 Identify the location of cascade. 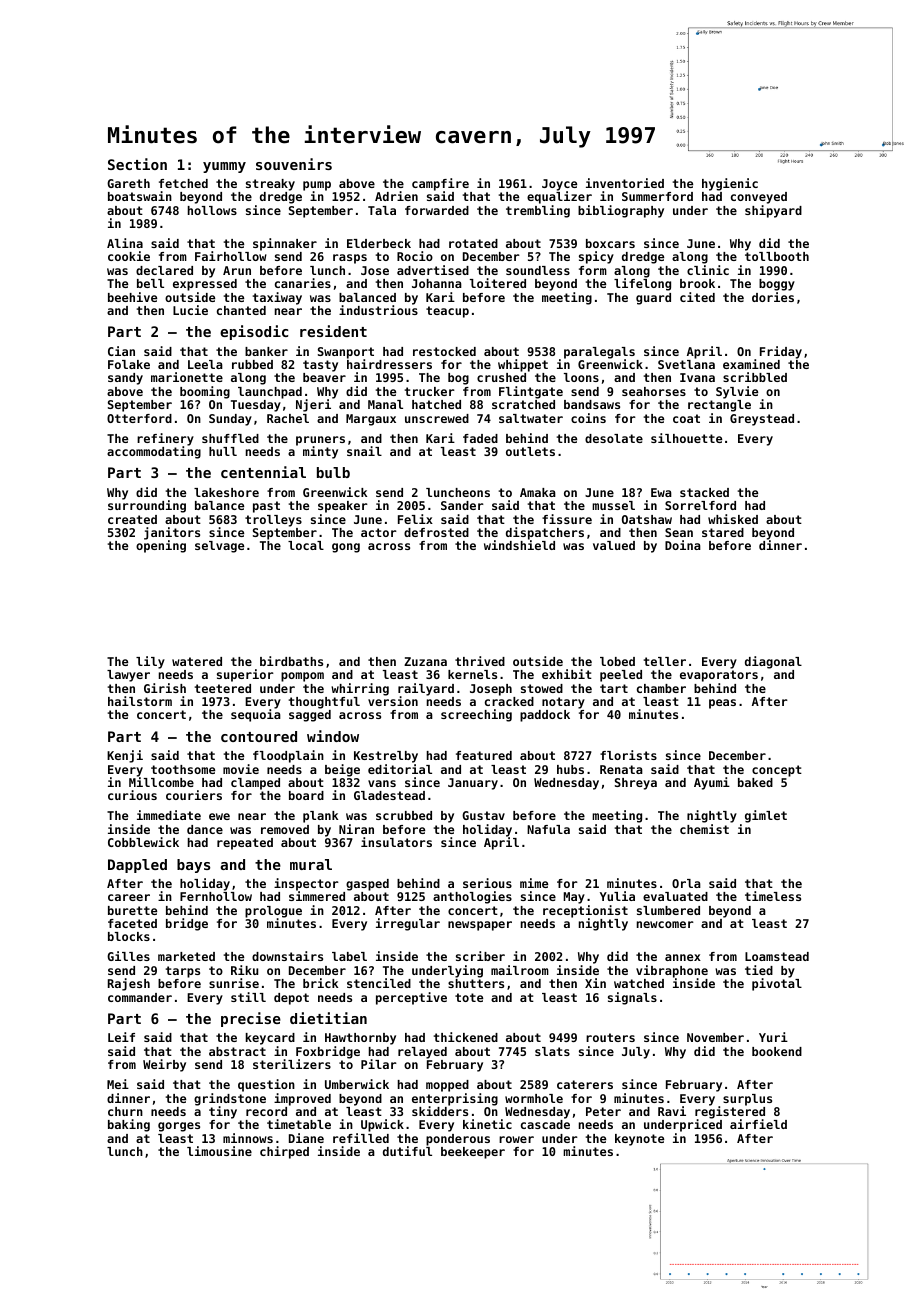
(545, 1124).
